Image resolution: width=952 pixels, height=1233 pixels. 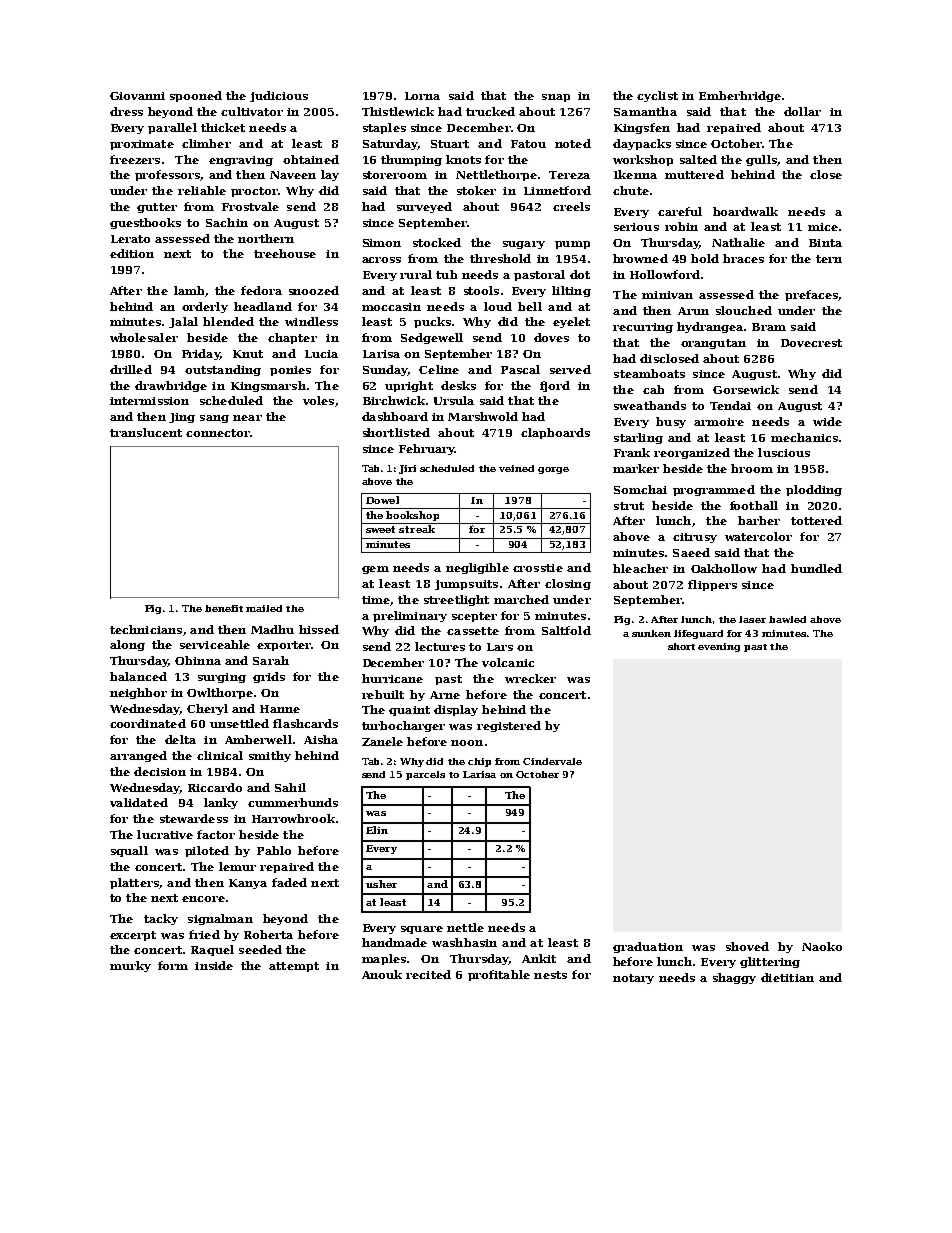 What do you see at coordinates (392, 678) in the document?
I see `hurricane` at bounding box center [392, 678].
